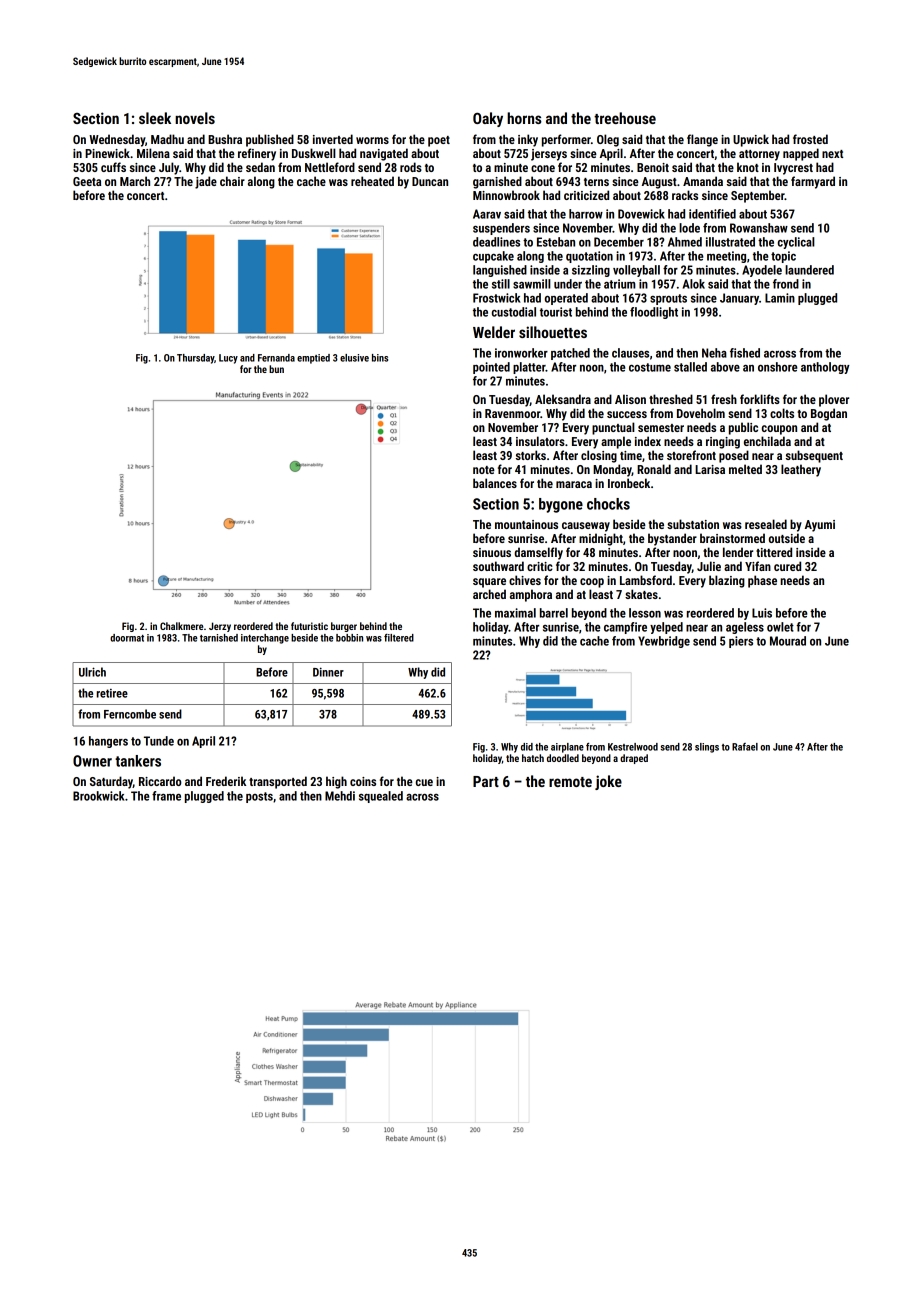  I want to click on sleek, so click(155, 118).
